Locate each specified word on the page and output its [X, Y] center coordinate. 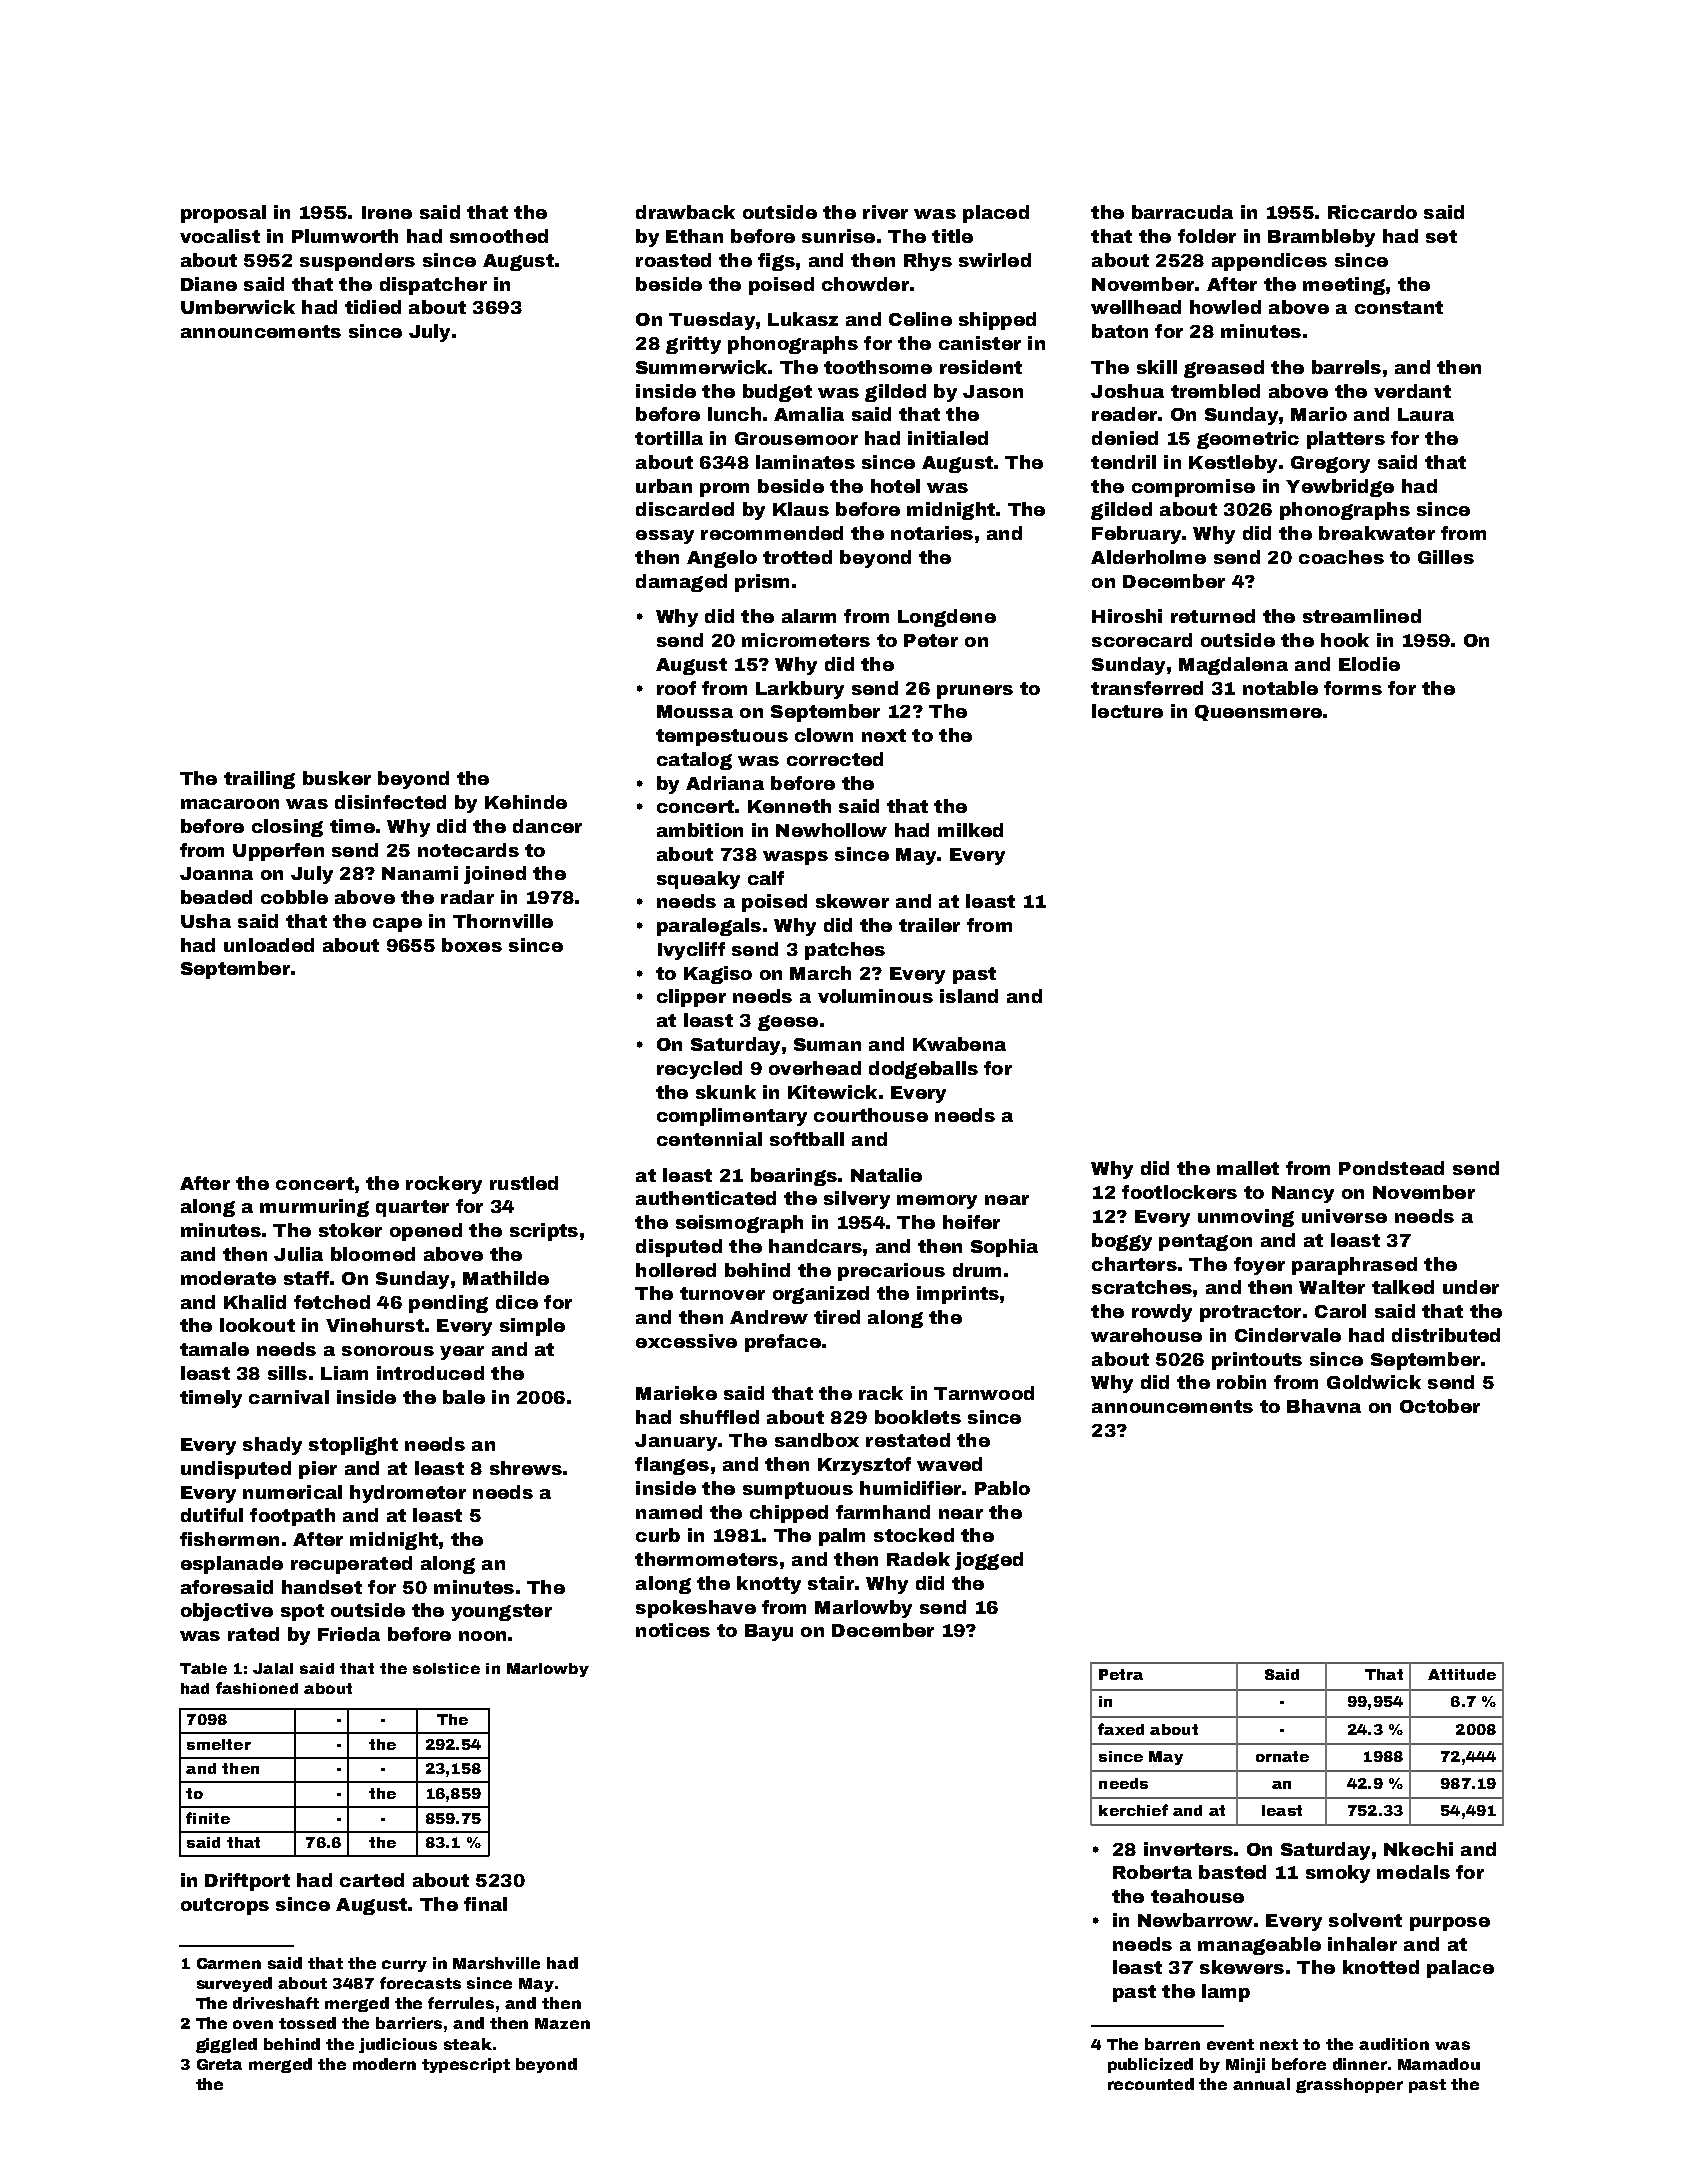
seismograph [739, 1224]
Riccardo [1372, 212]
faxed [1121, 1729]
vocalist [220, 236]
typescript [466, 2065]
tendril [1123, 462]
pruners [975, 692]
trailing [259, 780]
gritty [693, 345]
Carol [1340, 1311]
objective [227, 1612]
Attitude [1462, 1674]
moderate [228, 1278]
